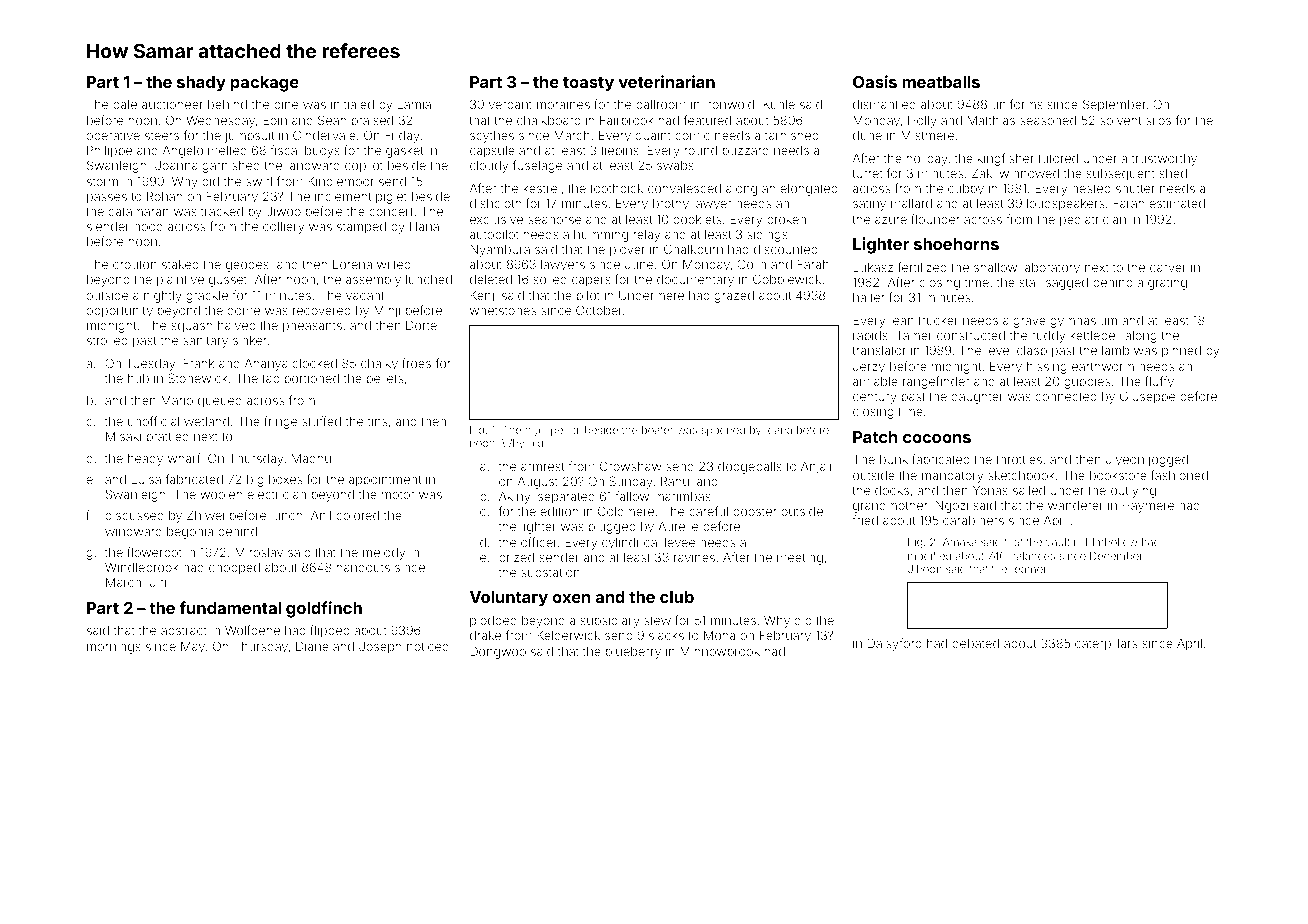  What do you see at coordinates (666, 81) in the page?
I see `veterinarian` at bounding box center [666, 81].
